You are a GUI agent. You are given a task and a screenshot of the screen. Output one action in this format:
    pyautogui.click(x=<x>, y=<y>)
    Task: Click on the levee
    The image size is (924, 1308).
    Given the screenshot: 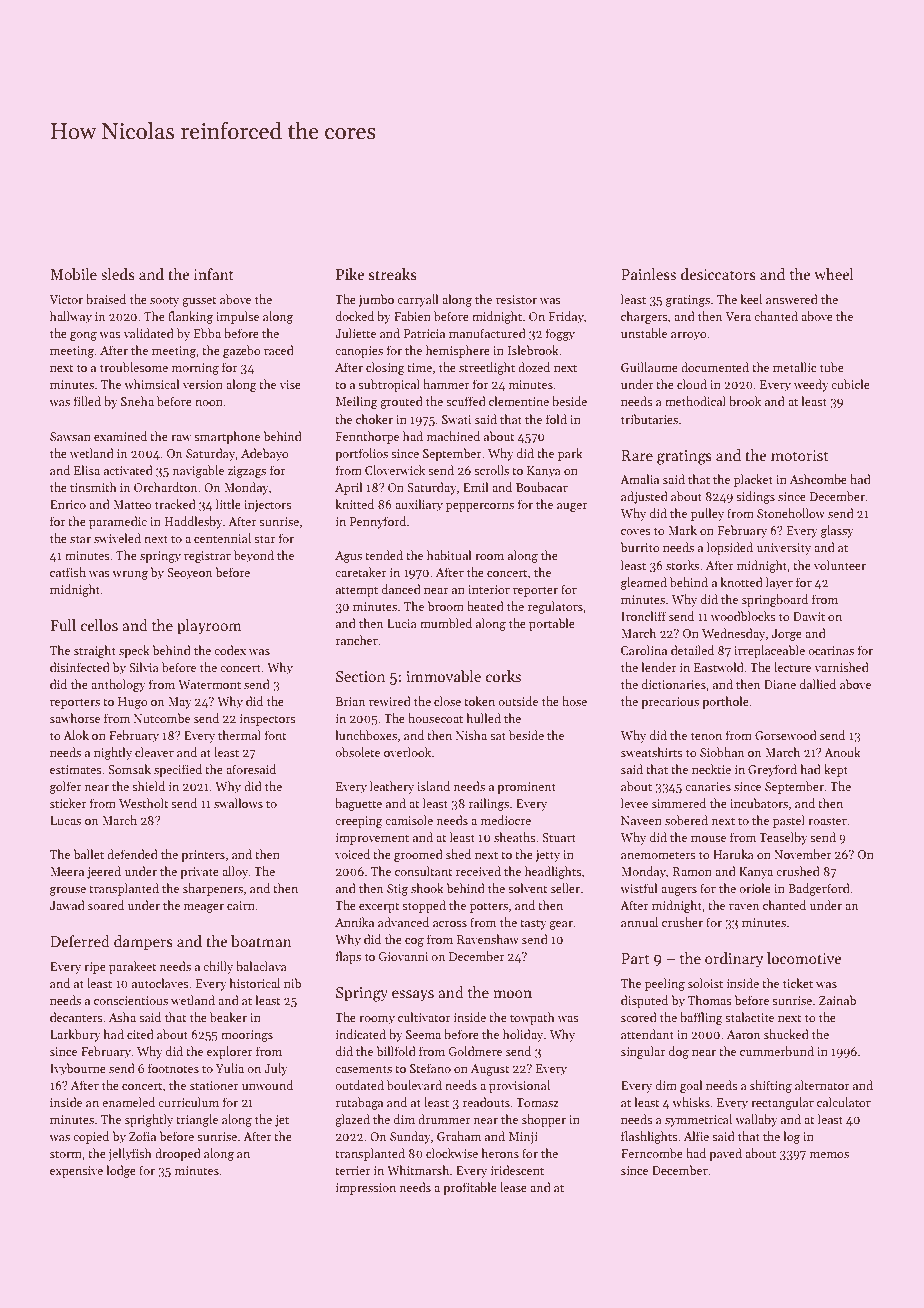 What is the action you would take?
    pyautogui.click(x=634, y=803)
